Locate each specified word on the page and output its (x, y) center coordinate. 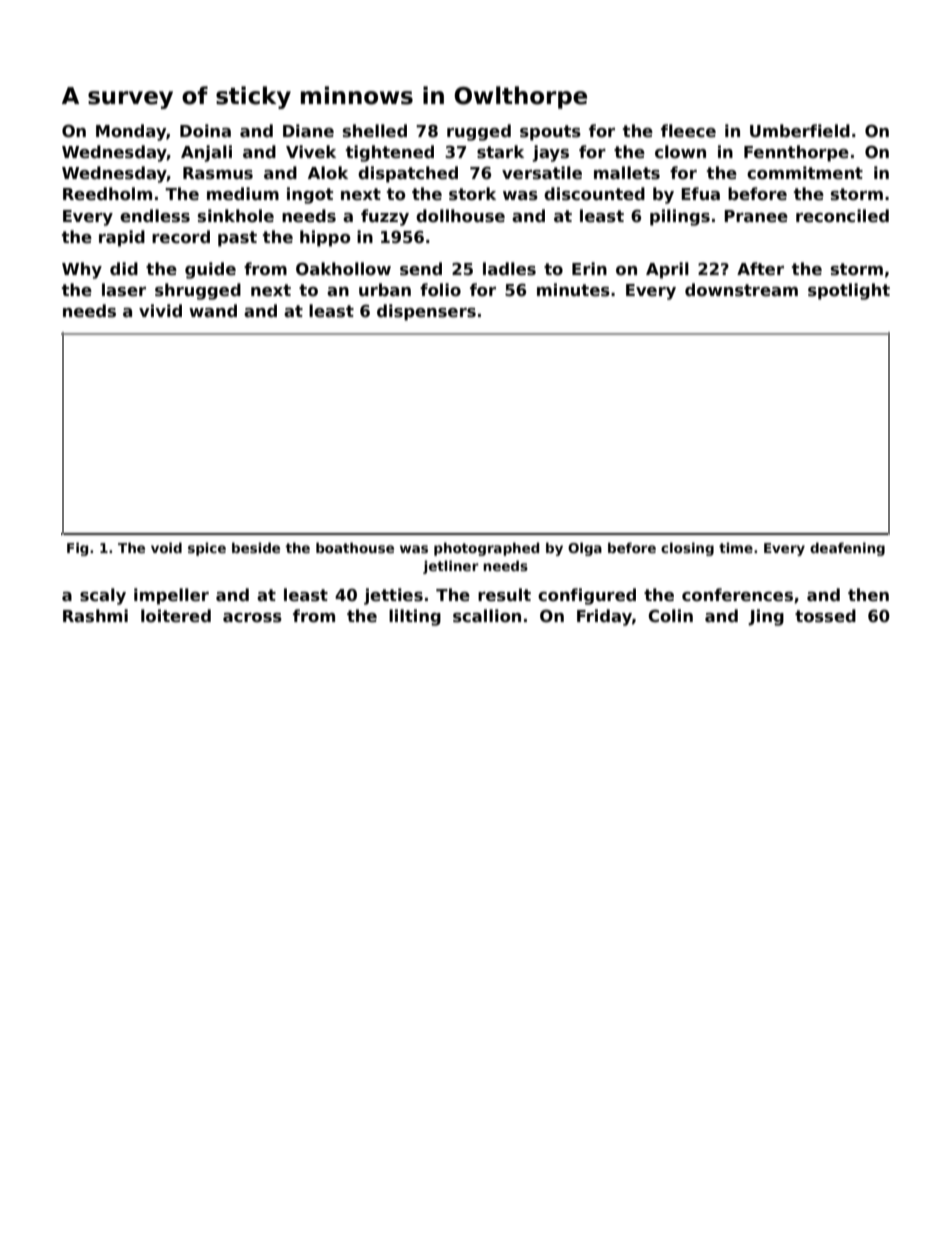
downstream (741, 290)
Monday (131, 132)
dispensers (426, 312)
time (736, 547)
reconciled (842, 216)
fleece (688, 131)
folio (440, 290)
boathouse (355, 547)
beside (256, 547)
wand (213, 310)
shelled (375, 131)
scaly (103, 596)
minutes (573, 290)
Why (82, 270)
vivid (160, 310)
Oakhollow (343, 269)
